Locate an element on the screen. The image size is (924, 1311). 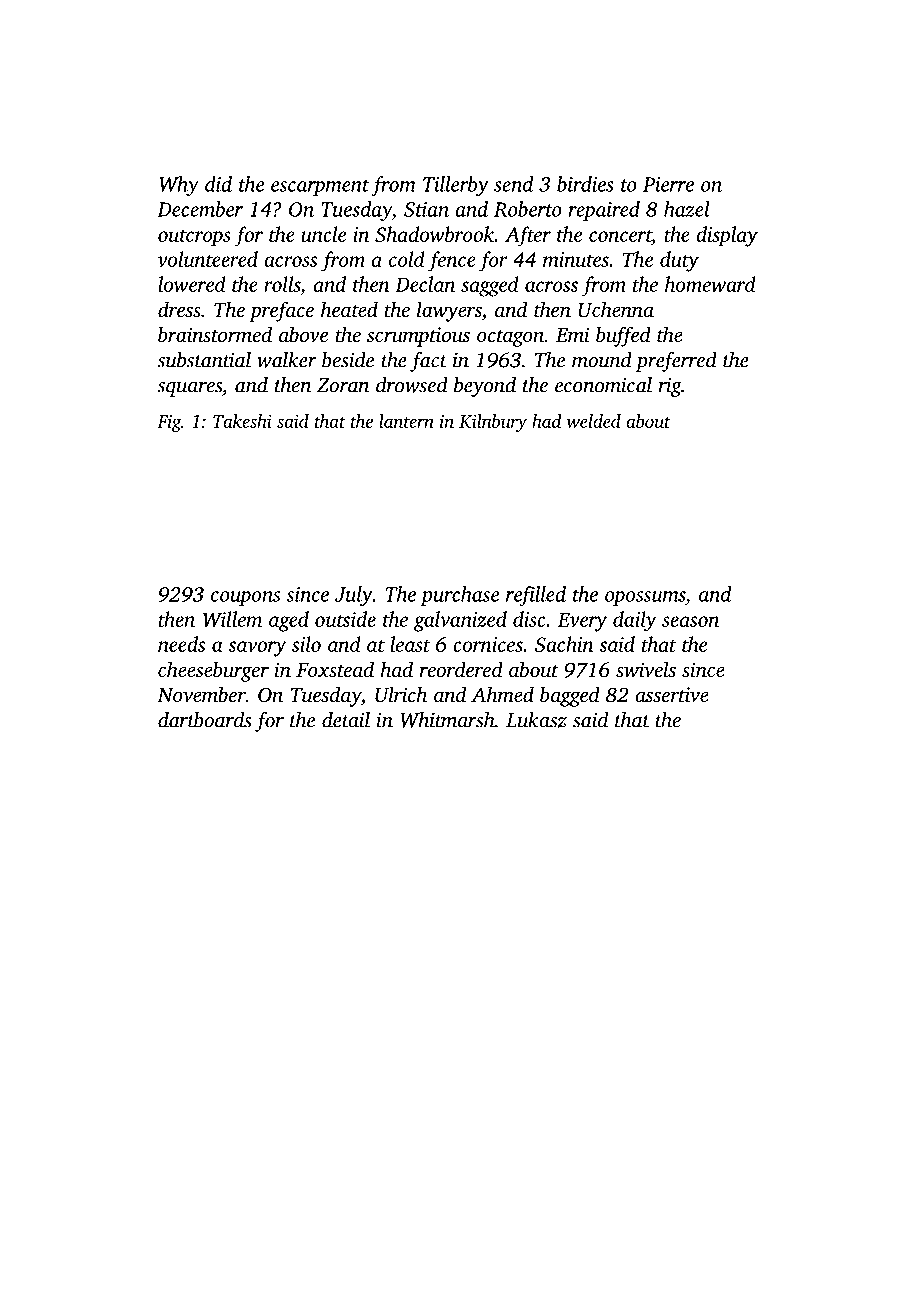
Takeshi is located at coordinates (242, 421).
